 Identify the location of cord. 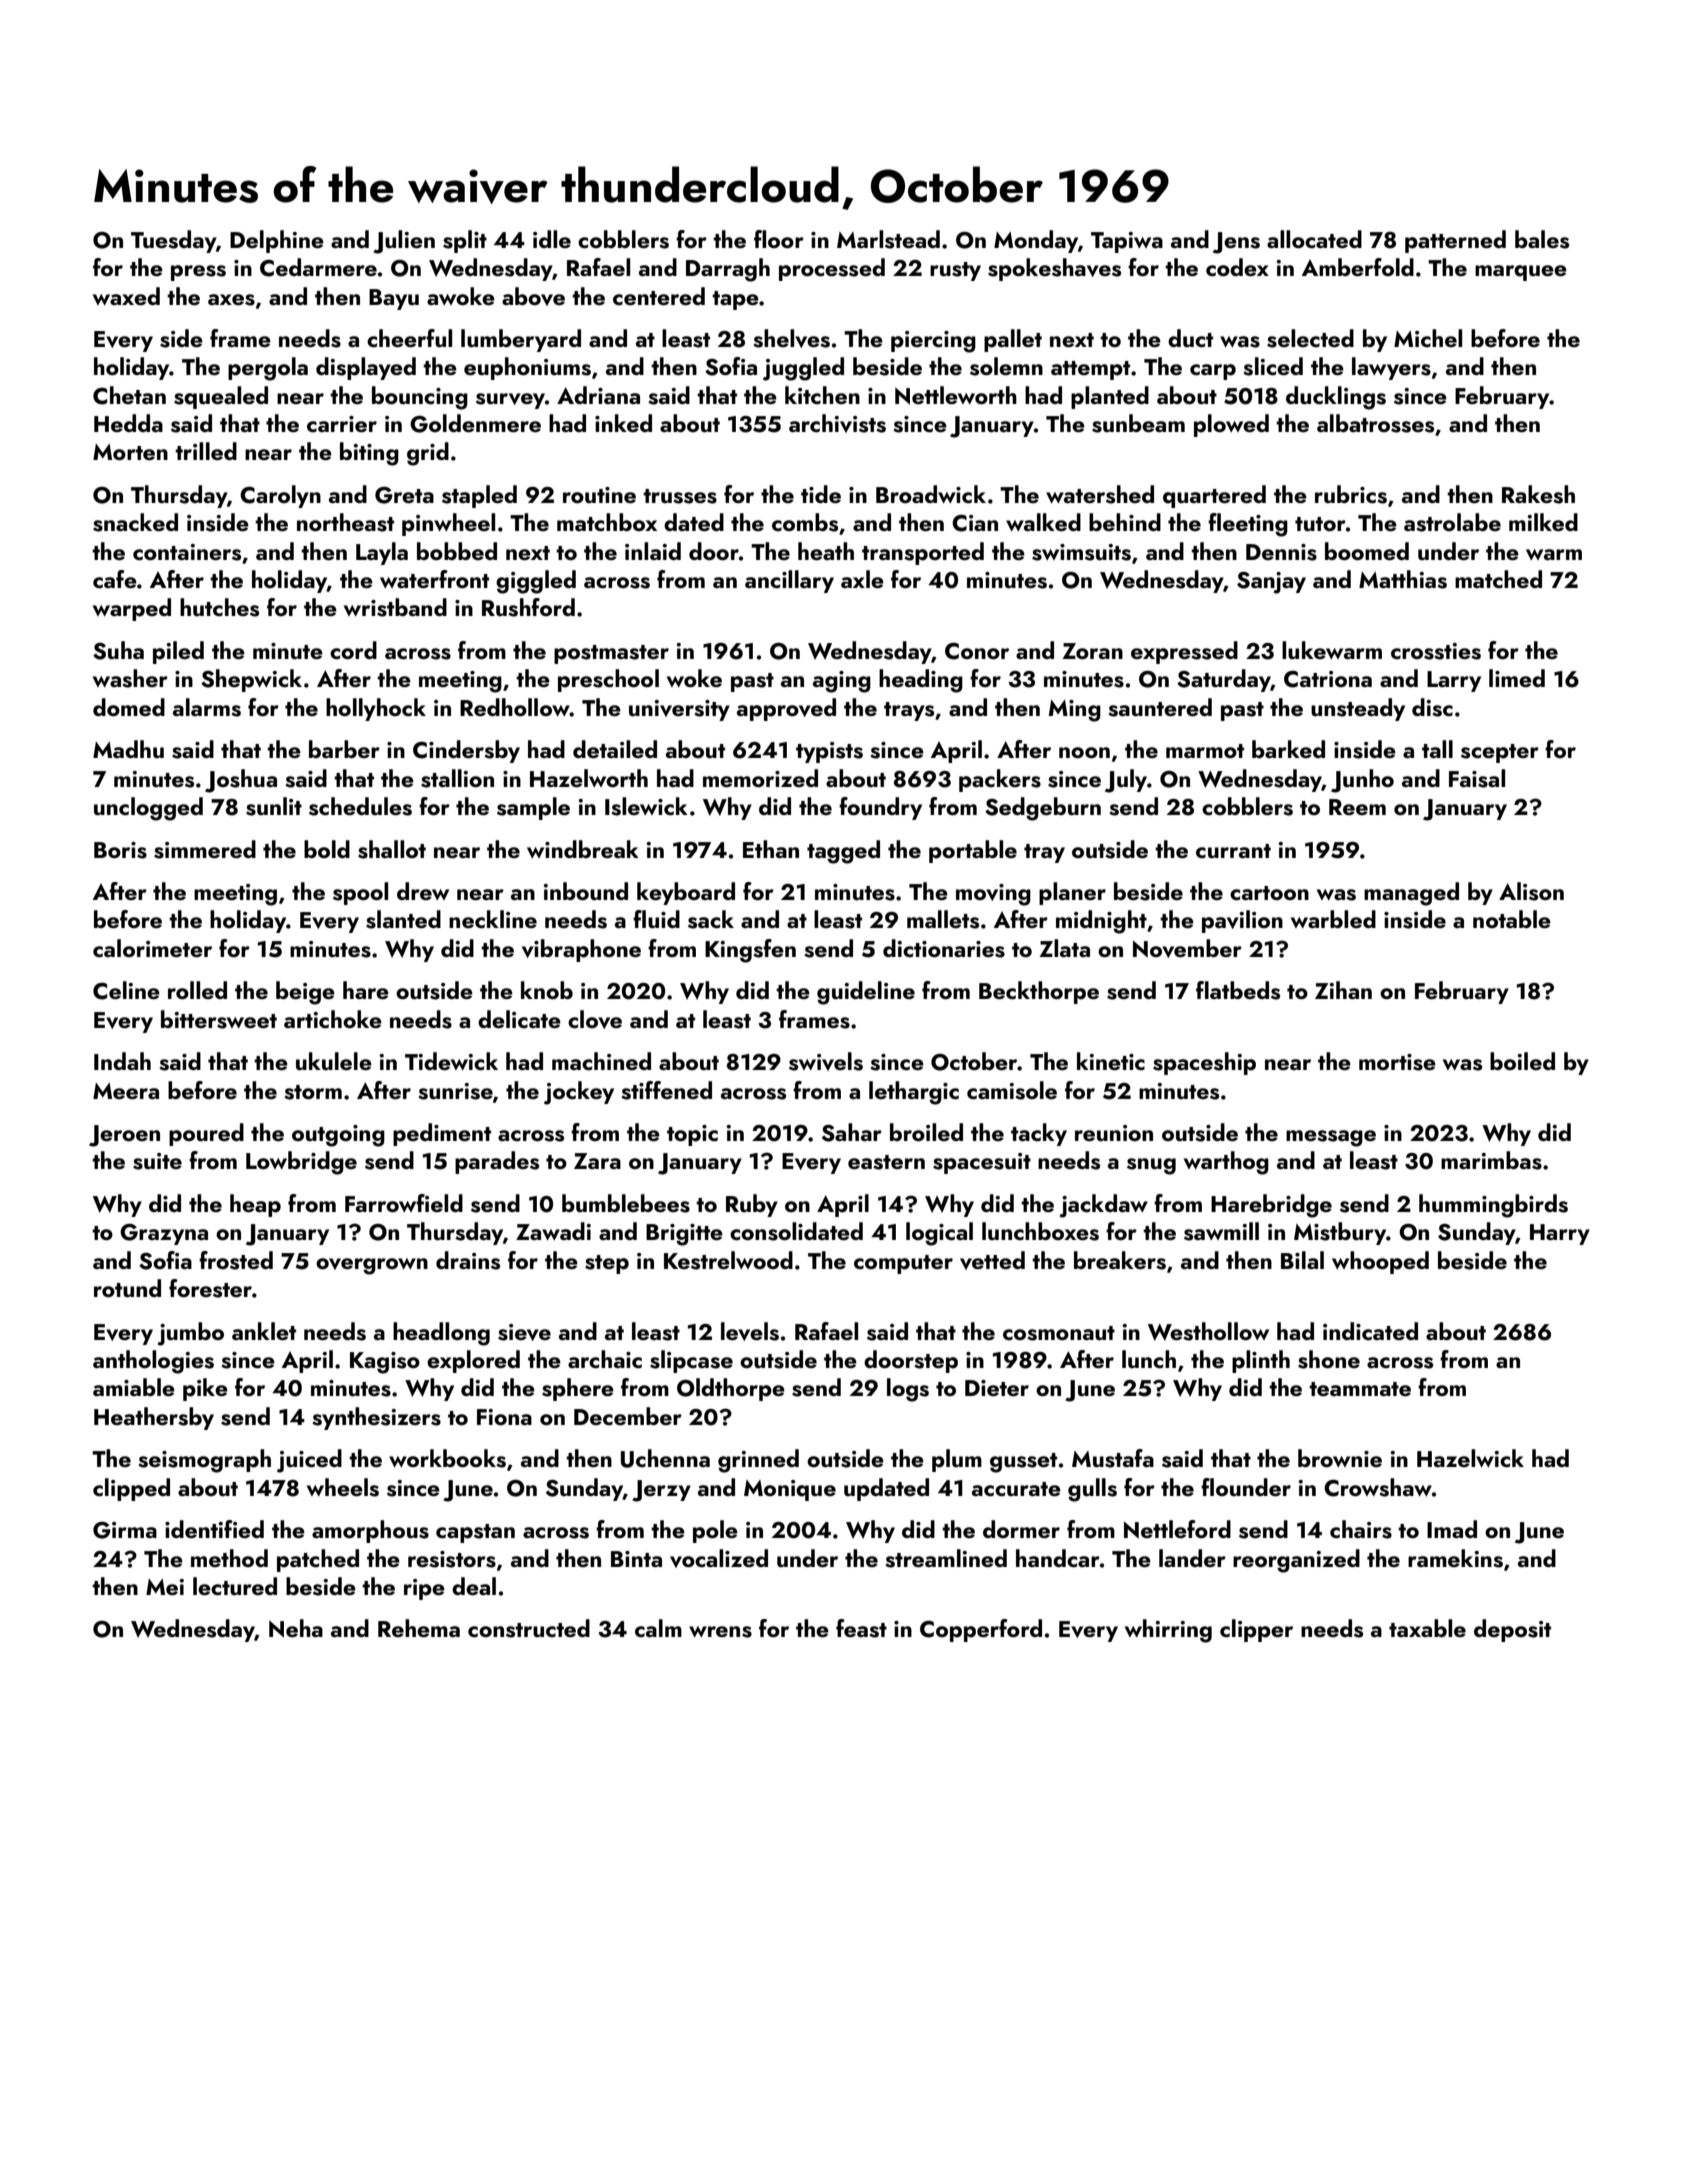
(353, 650).
